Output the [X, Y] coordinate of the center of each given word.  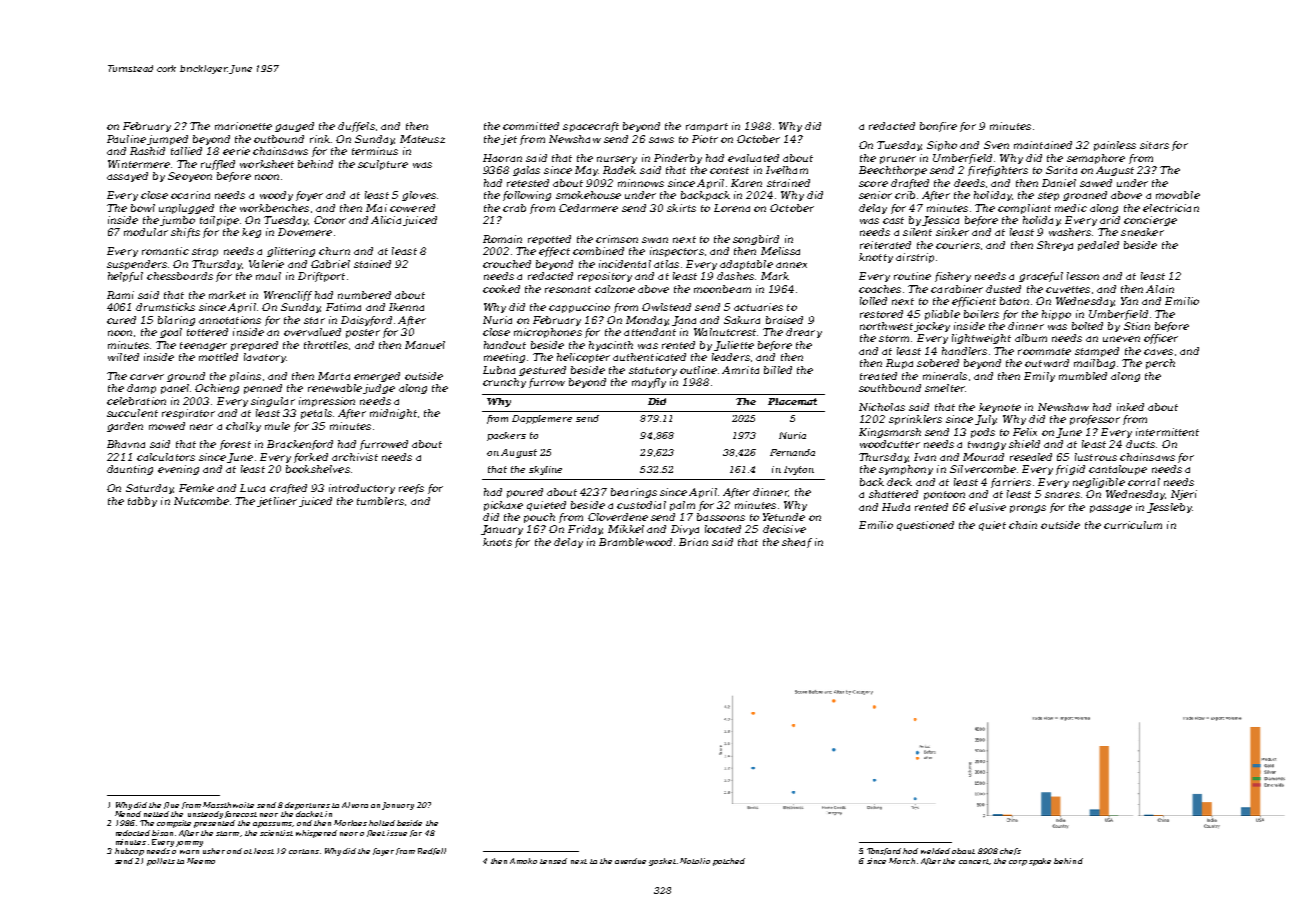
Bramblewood [635, 542]
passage [1111, 509]
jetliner [277, 502]
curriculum [1133, 525]
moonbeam [722, 289]
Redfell [432, 851]
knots [497, 542]
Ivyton [799, 470]
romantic [165, 251]
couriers [958, 245]
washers [1070, 232]
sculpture [383, 165]
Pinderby [678, 159]
